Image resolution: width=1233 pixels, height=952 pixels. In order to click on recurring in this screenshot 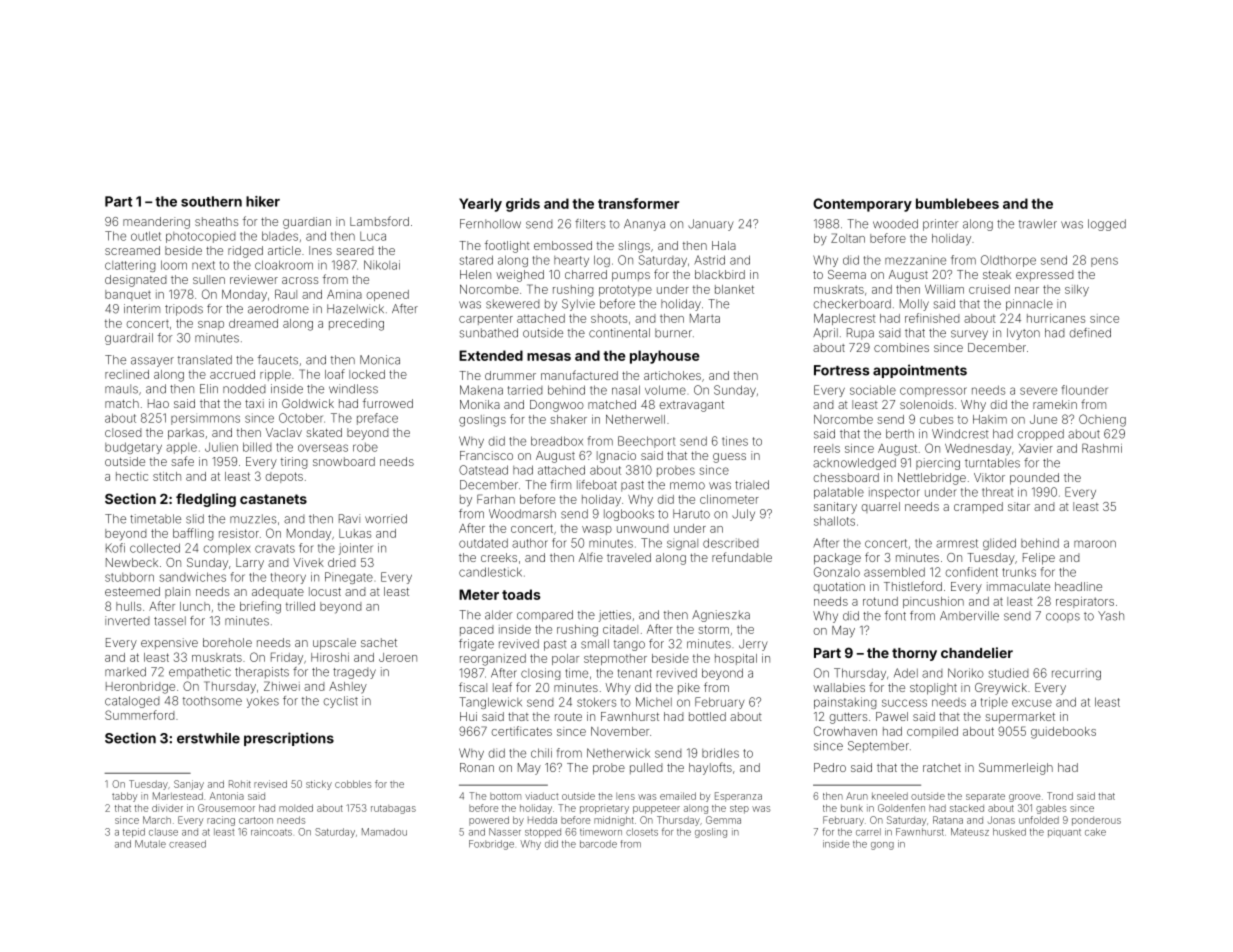, I will do `click(1076, 674)`.
